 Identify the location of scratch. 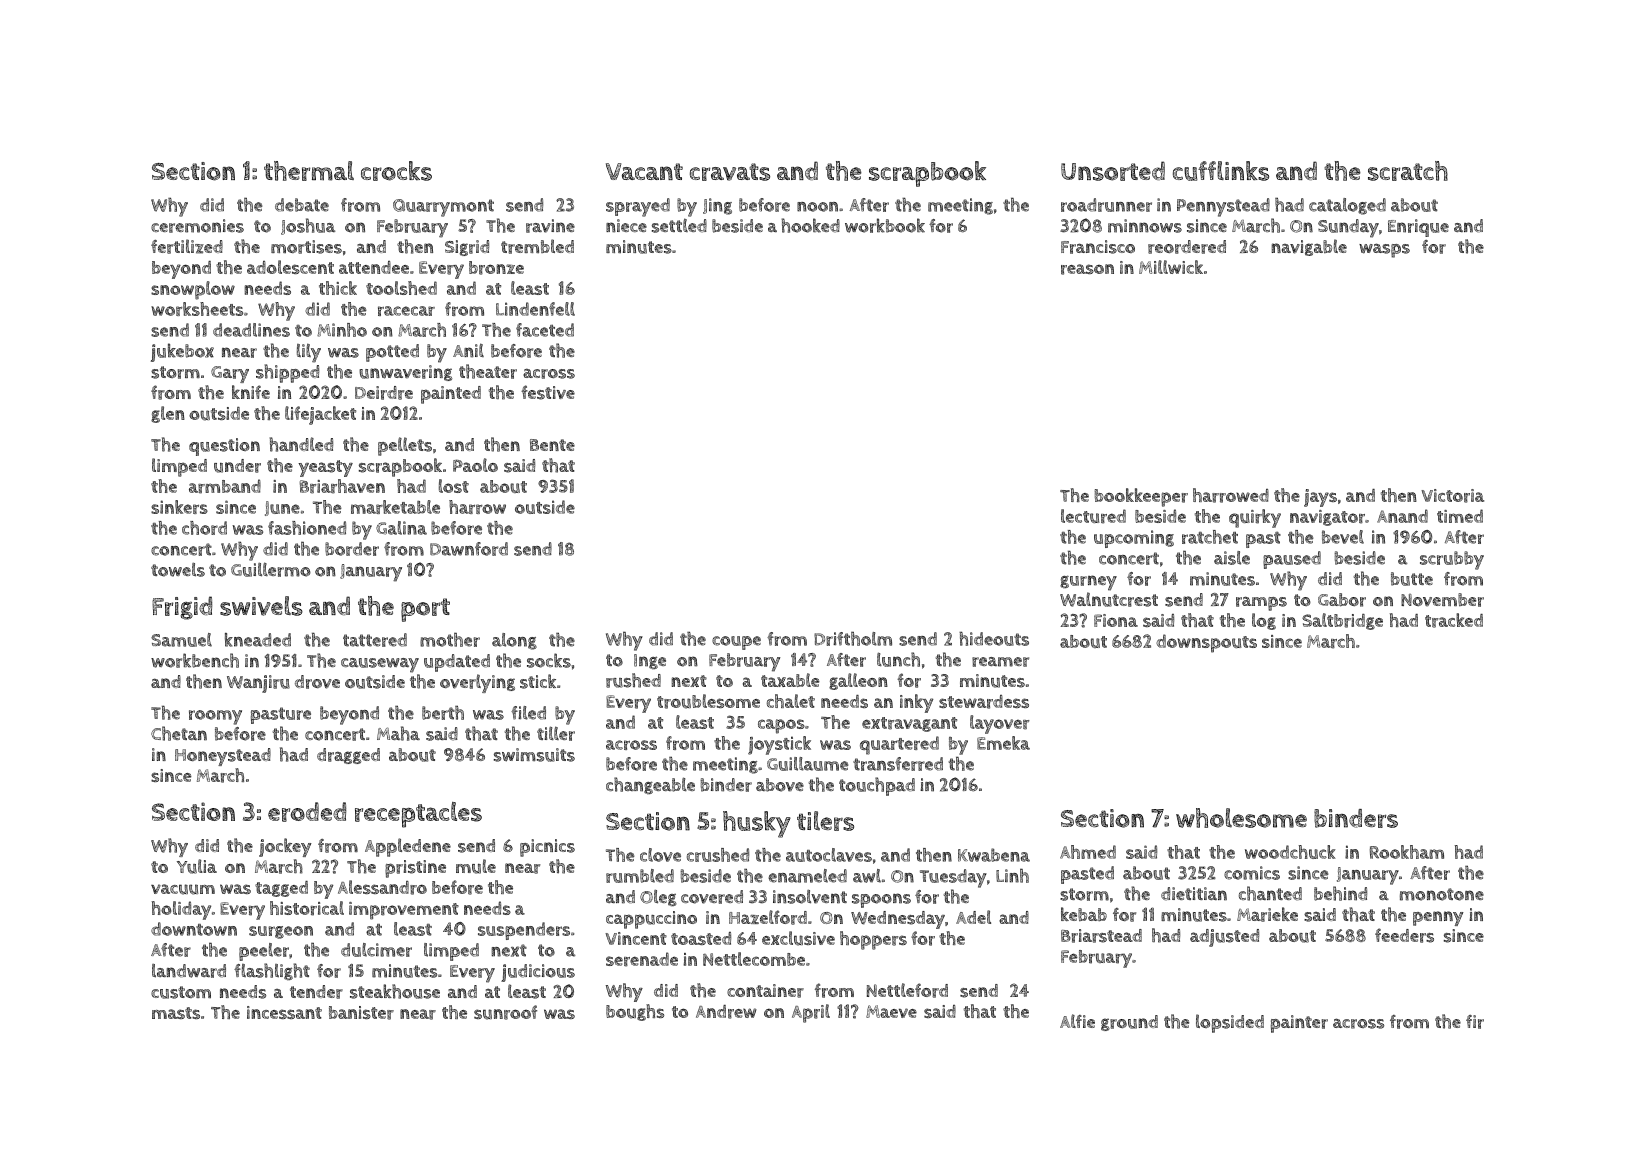
(1408, 171).
